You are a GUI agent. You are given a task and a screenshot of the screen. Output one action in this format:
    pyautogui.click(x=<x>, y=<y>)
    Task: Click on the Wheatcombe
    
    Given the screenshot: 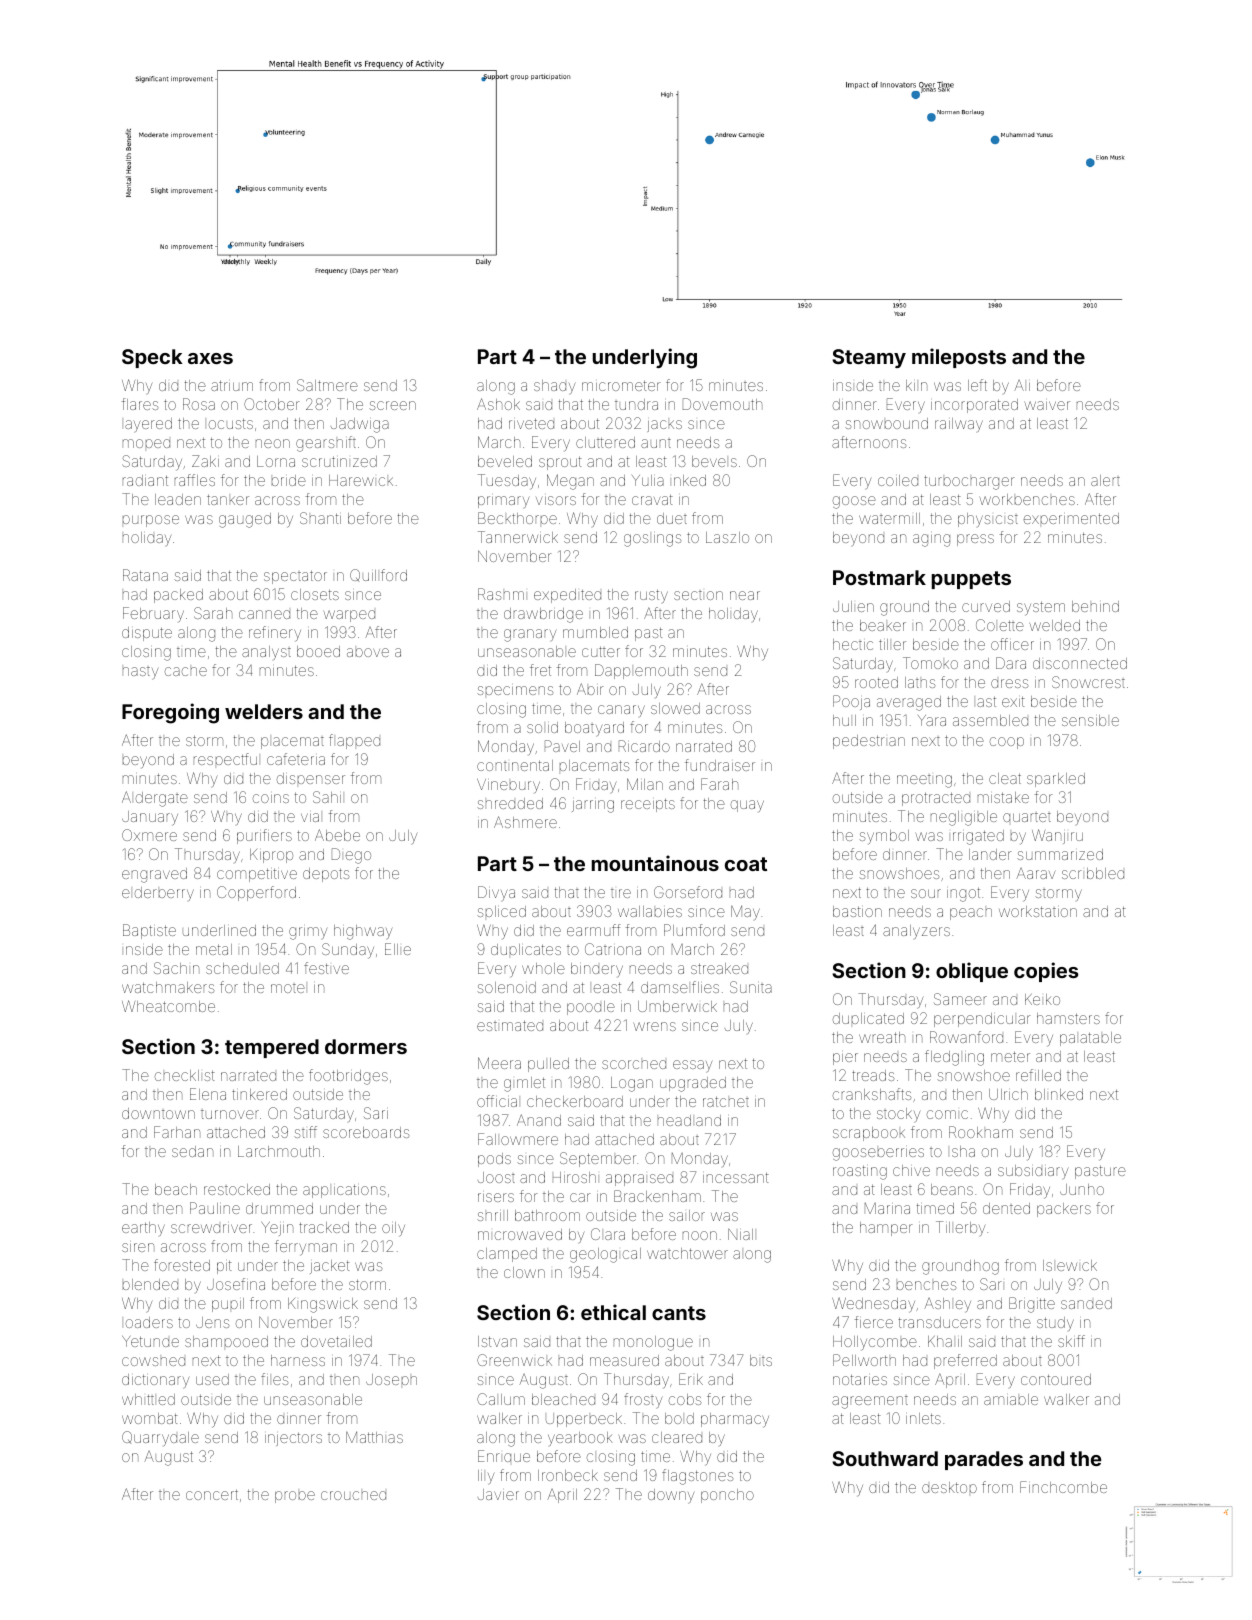 What is the action you would take?
    pyautogui.click(x=168, y=1006)
